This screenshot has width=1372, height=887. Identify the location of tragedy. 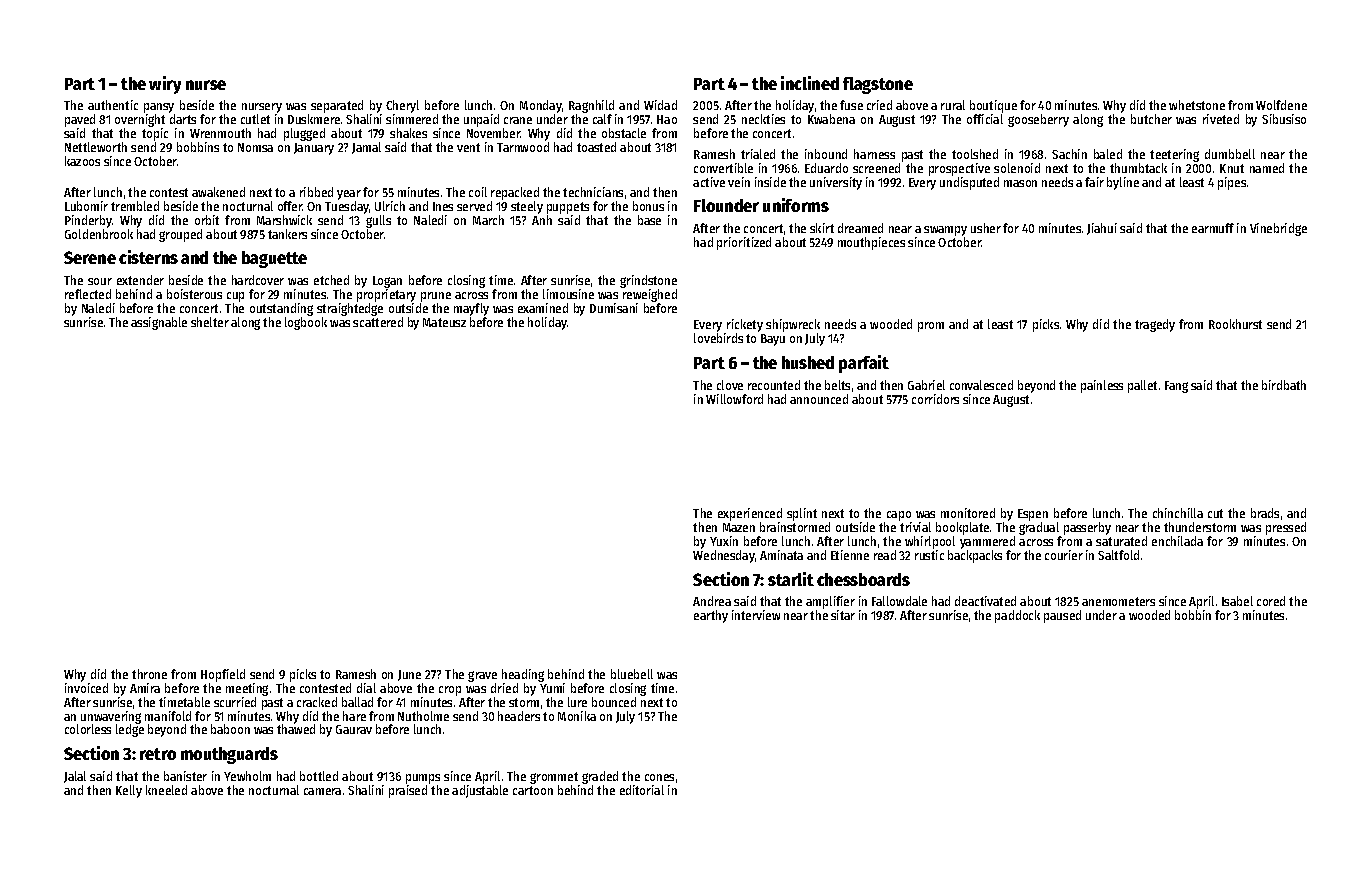
(1155, 325).
